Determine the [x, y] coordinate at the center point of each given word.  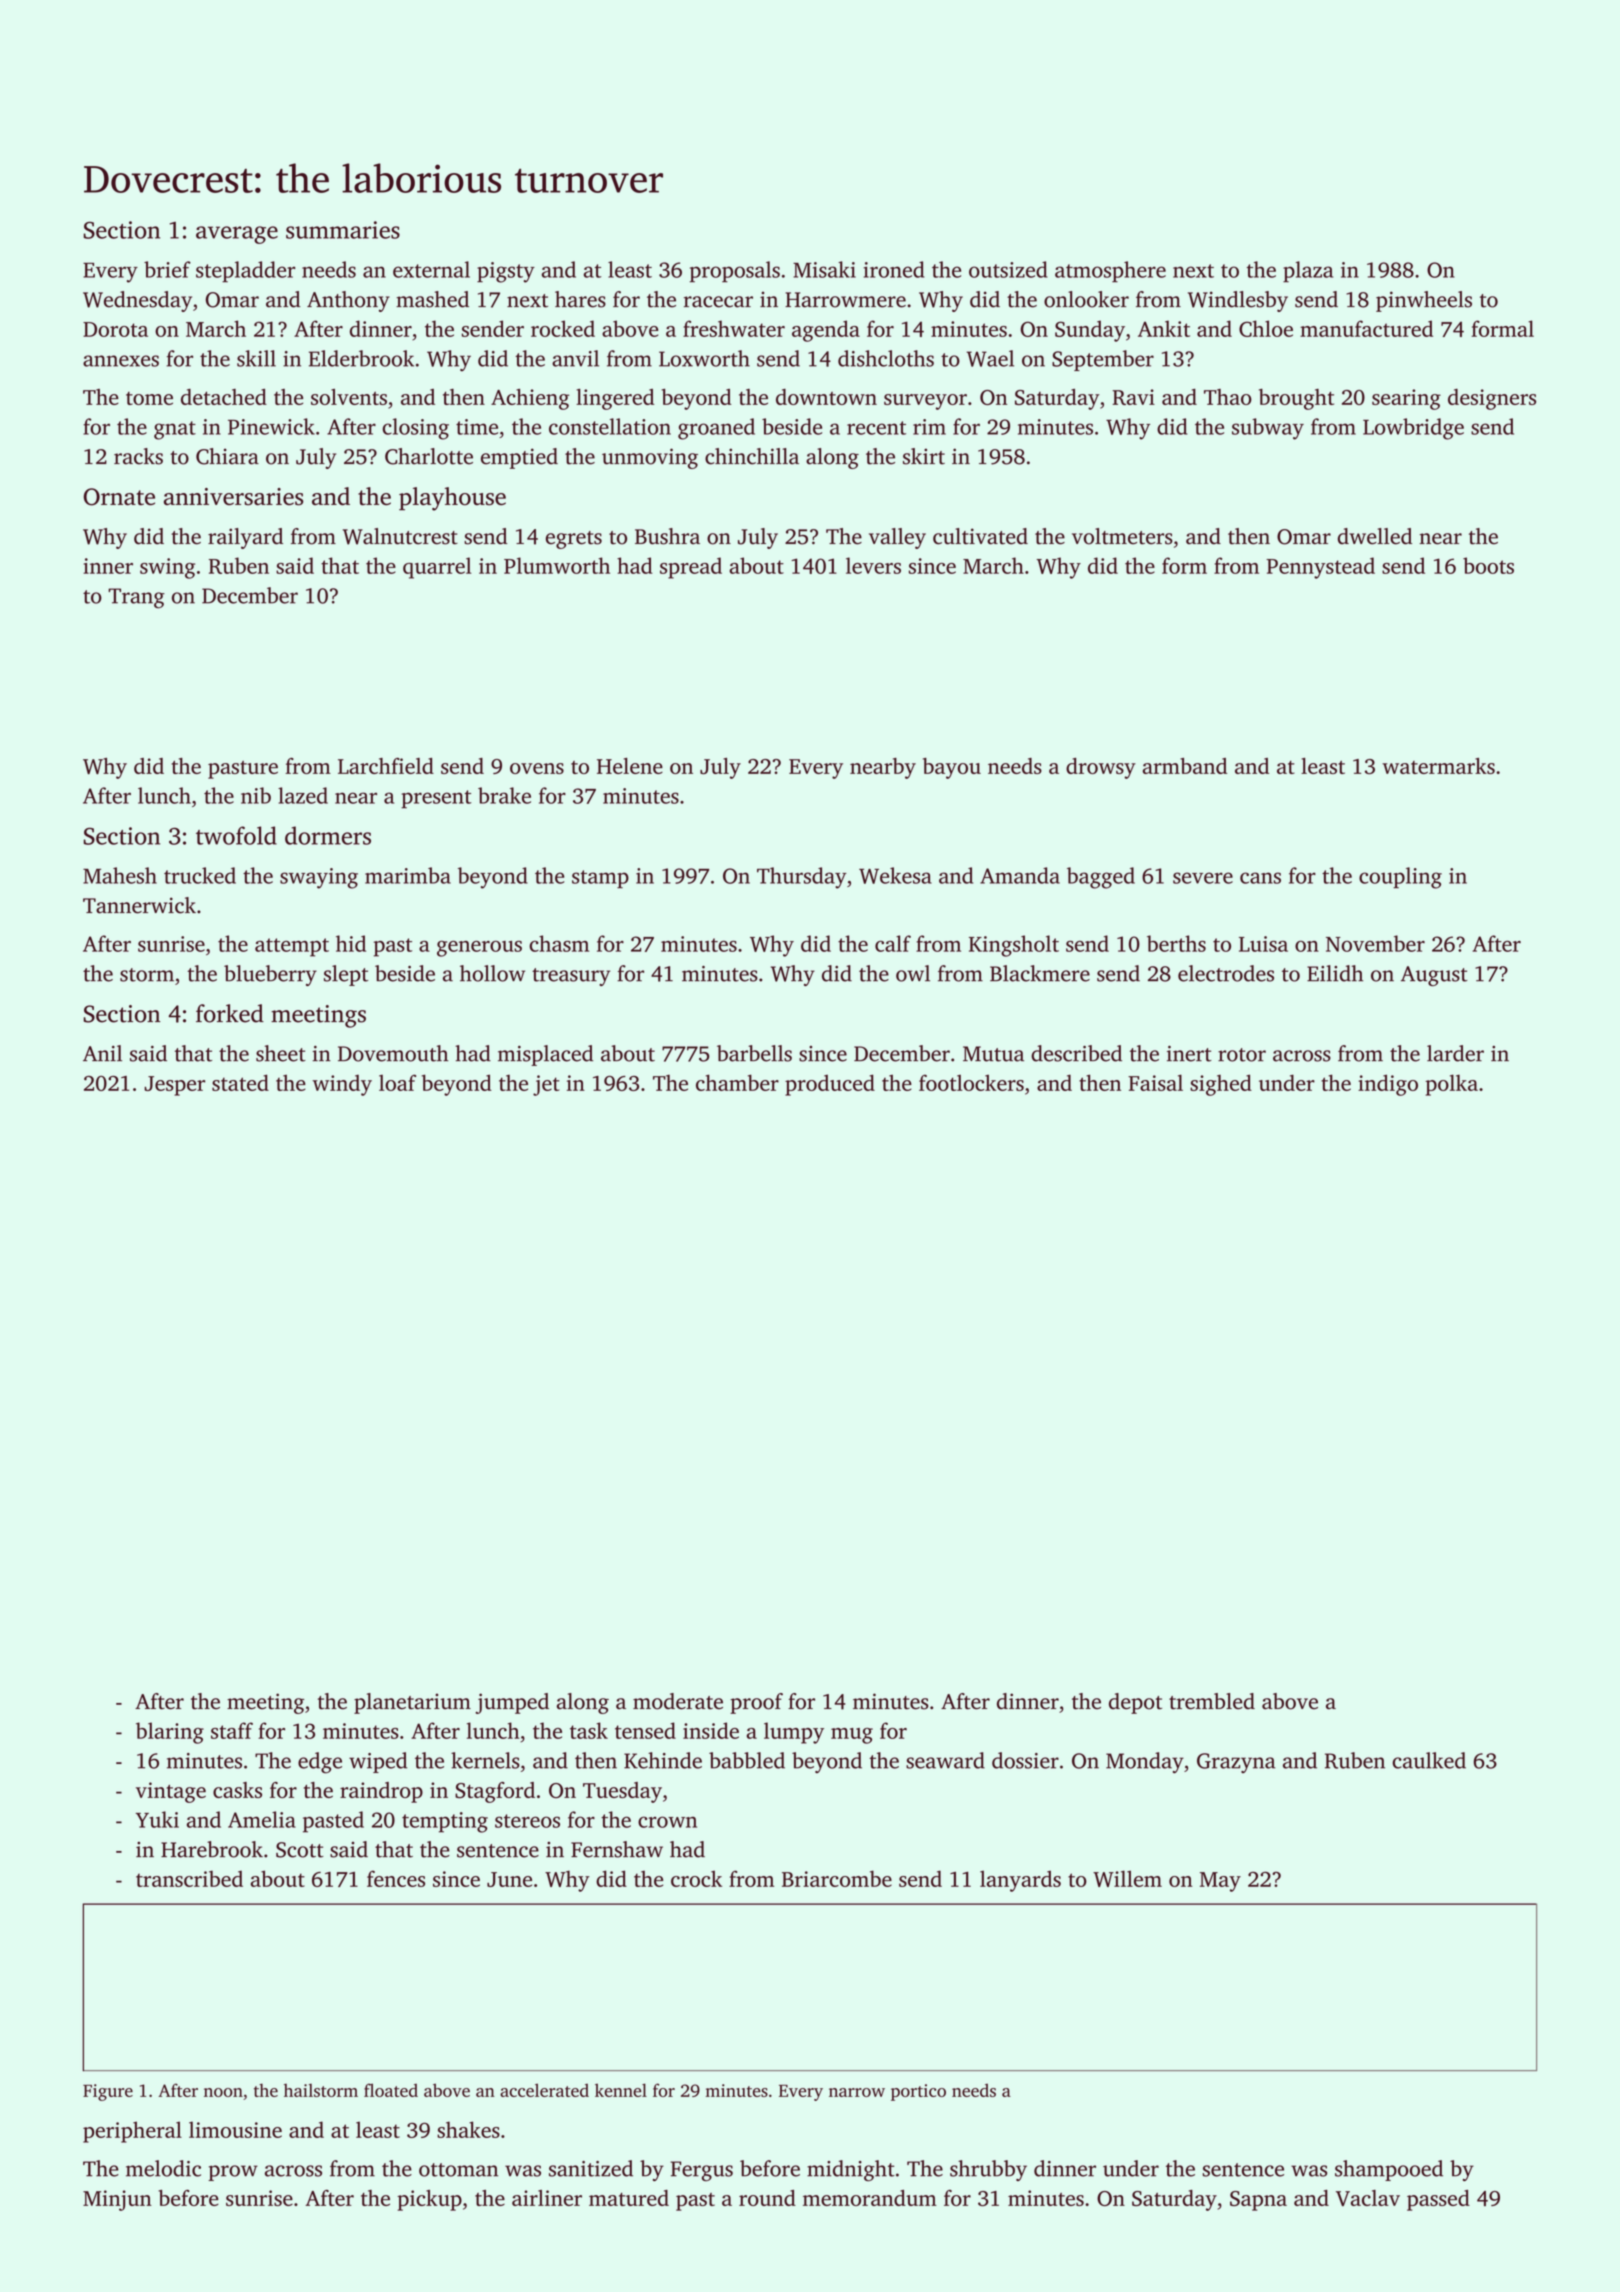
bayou [952, 768]
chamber [737, 1082]
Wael [990, 358]
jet [546, 1085]
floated [391, 2090]
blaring [170, 1733]
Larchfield [386, 766]
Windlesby [1238, 301]
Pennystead [1320, 568]
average [237, 235]
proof [756, 1703]
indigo [1388, 1085]
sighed [1221, 1085]
